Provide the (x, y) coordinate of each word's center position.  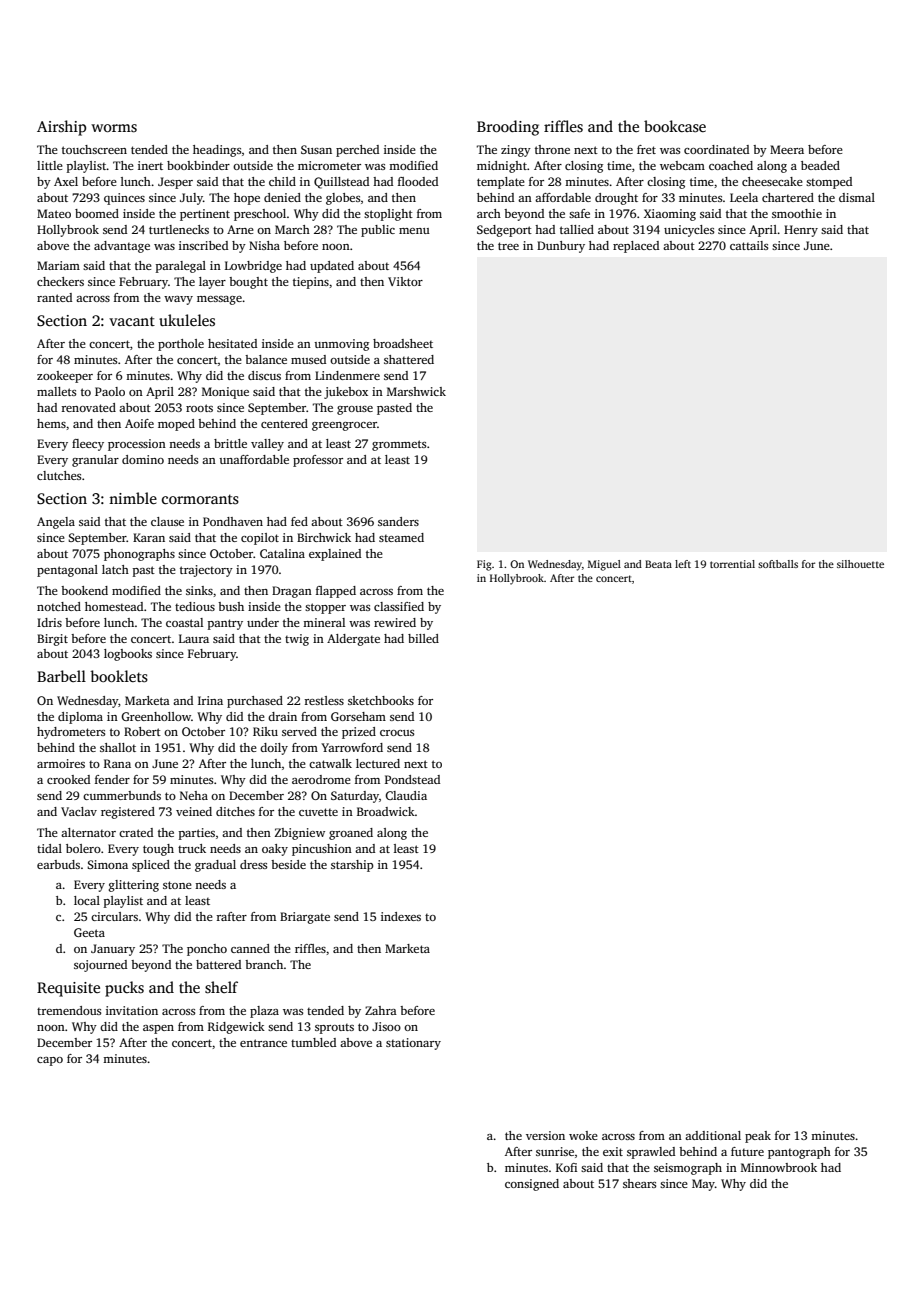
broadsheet (403, 343)
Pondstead (412, 779)
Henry (801, 231)
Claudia (406, 795)
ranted (54, 297)
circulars (114, 916)
